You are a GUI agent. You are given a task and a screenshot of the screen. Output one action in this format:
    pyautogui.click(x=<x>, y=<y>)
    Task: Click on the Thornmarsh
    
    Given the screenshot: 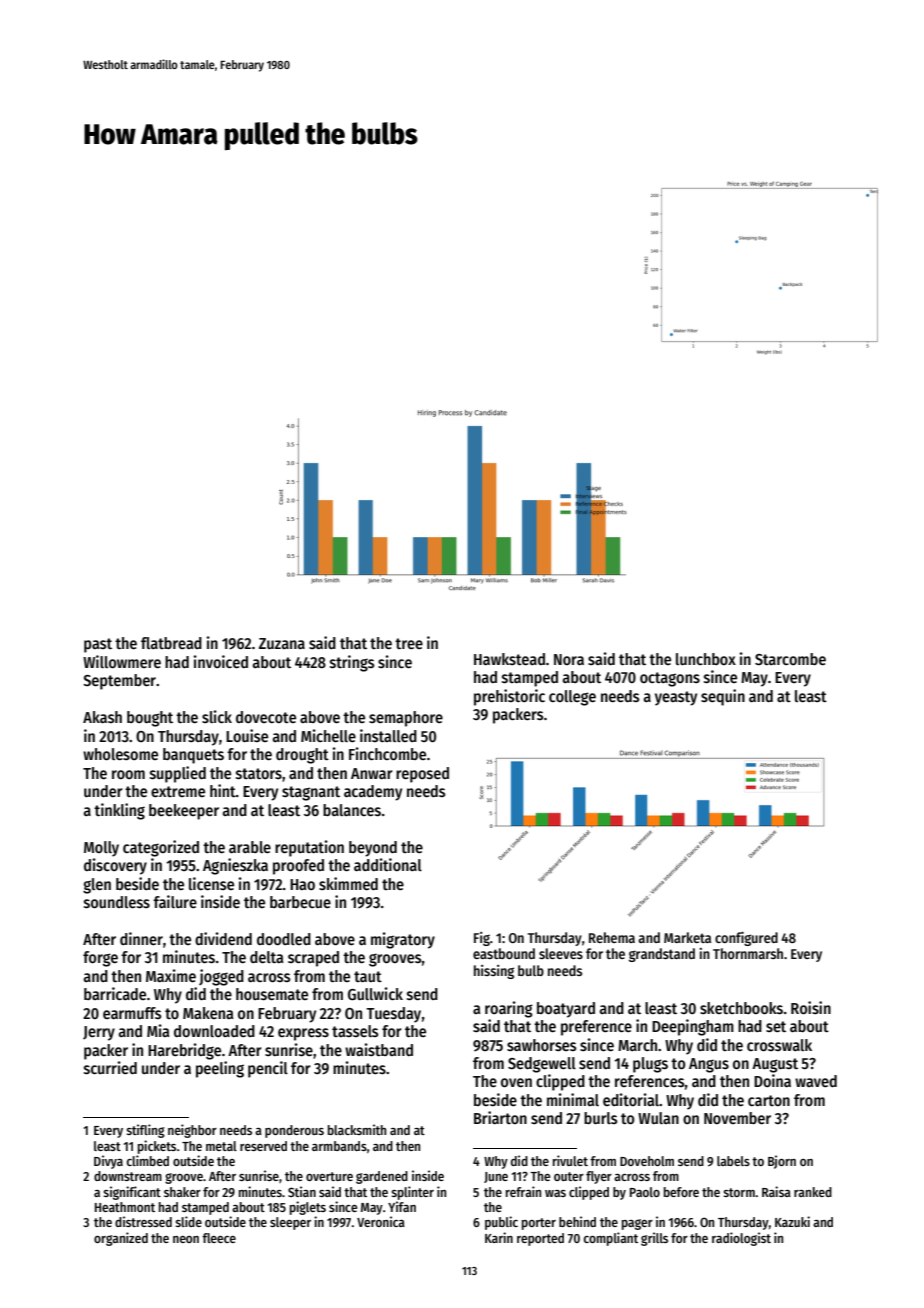 What is the action you would take?
    pyautogui.click(x=748, y=953)
